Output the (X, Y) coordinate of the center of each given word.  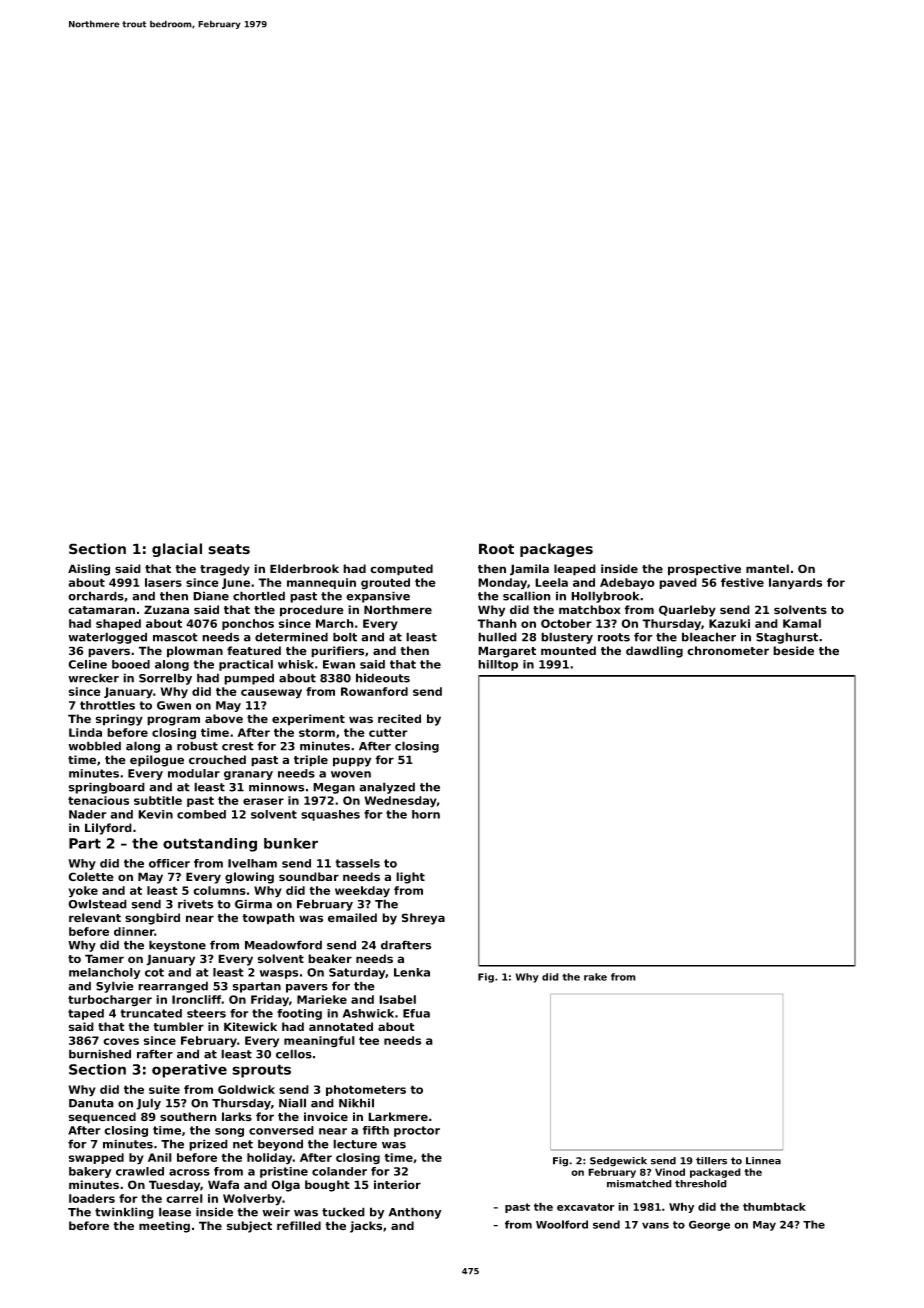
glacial (177, 550)
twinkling (124, 1213)
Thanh (497, 623)
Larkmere (398, 1117)
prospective (704, 570)
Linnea (763, 1161)
